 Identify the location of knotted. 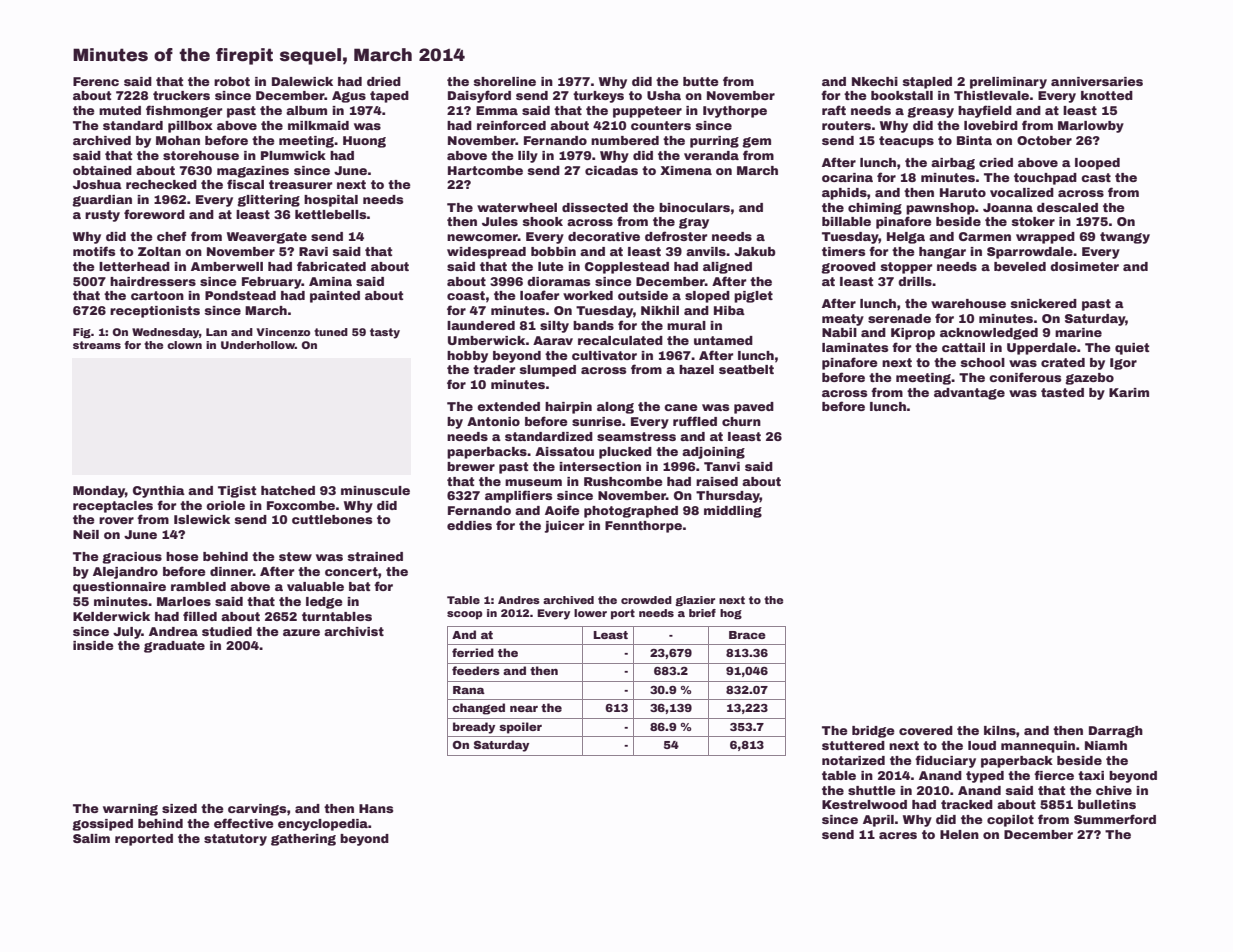
(1107, 95).
